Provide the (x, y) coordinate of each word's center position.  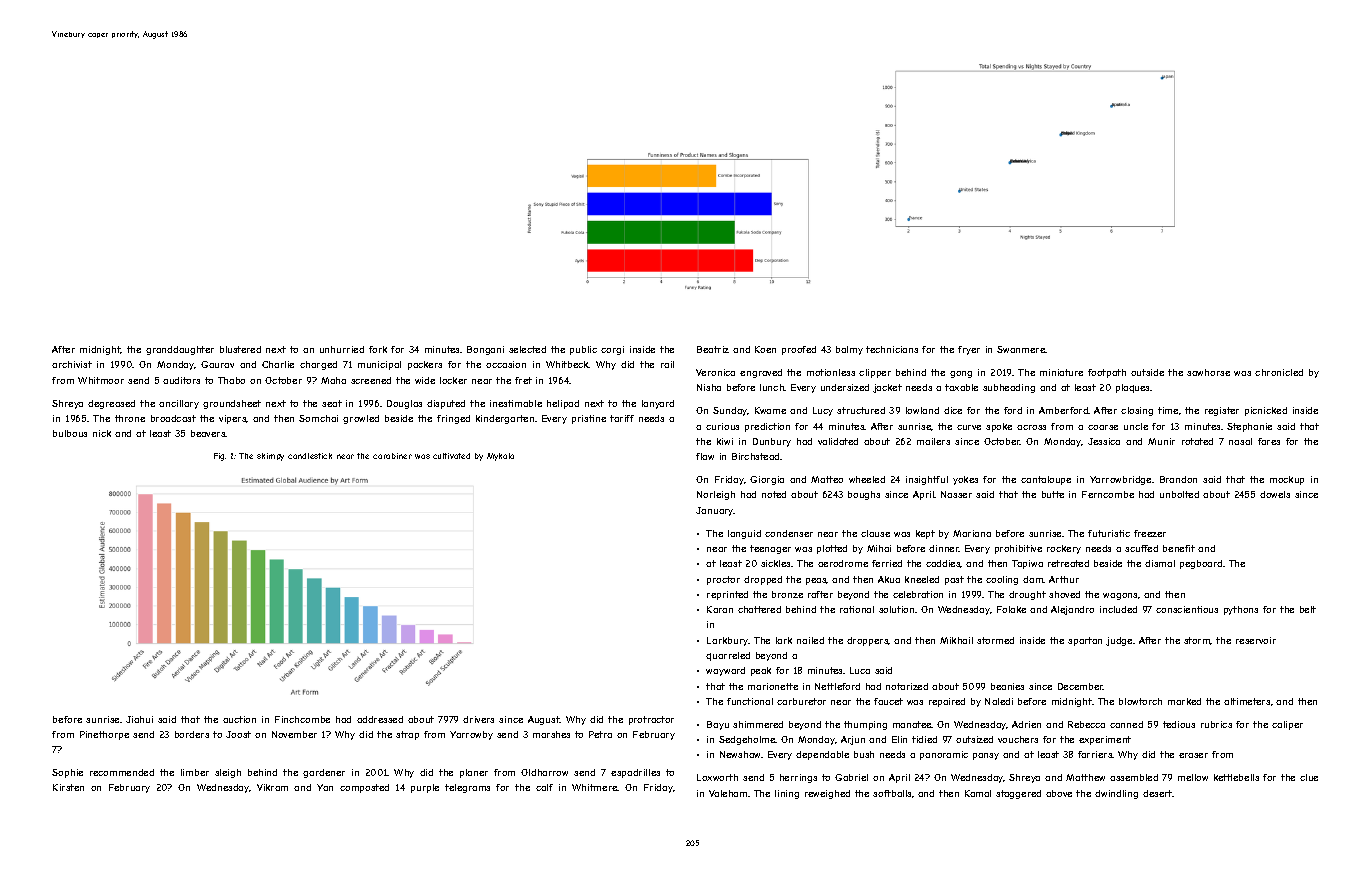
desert (1158, 793)
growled (361, 419)
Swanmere (1021, 349)
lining (787, 794)
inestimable (516, 403)
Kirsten (68, 787)
